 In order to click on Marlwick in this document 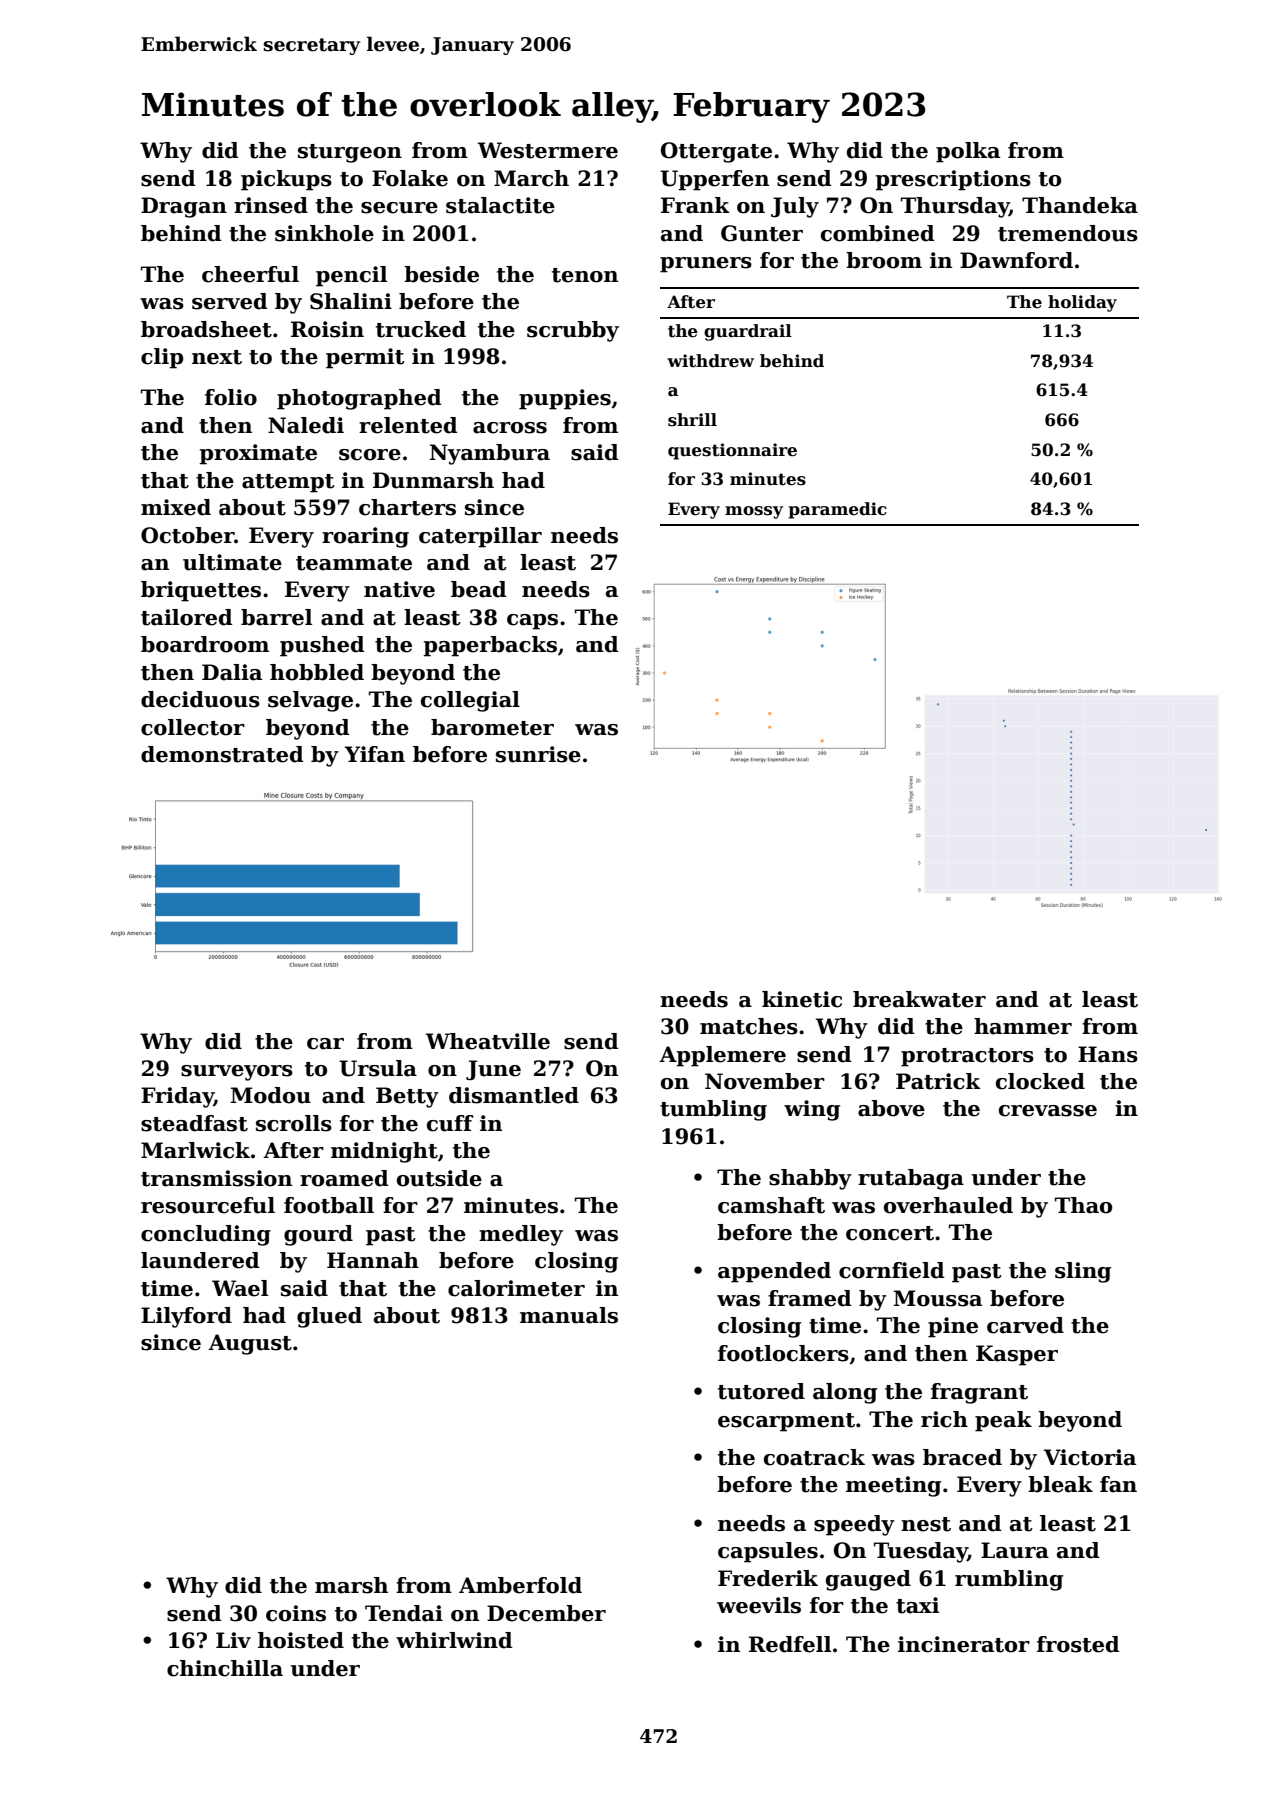, I will do `click(195, 1150)`.
